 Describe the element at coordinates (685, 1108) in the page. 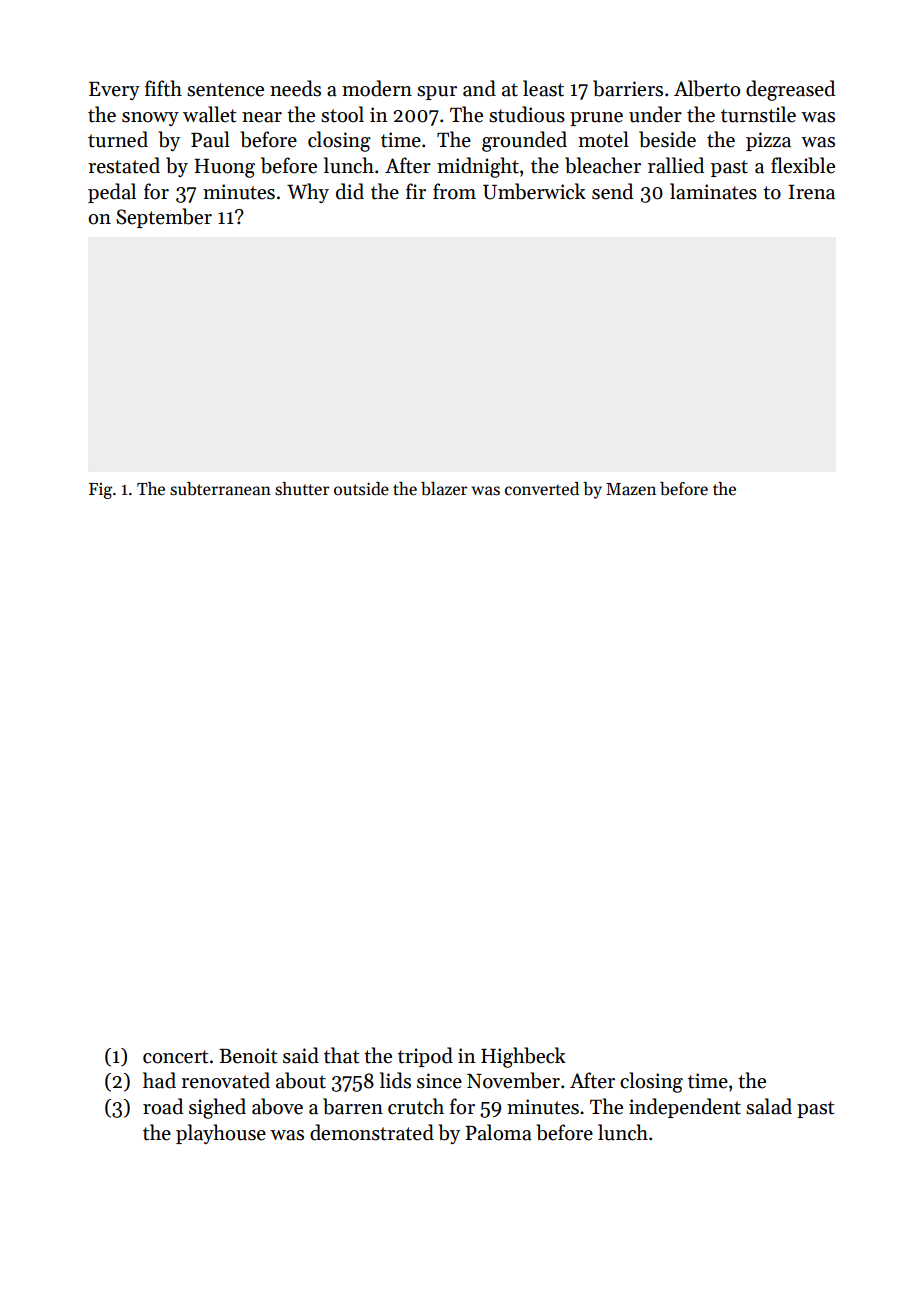

I see `independent` at that location.
